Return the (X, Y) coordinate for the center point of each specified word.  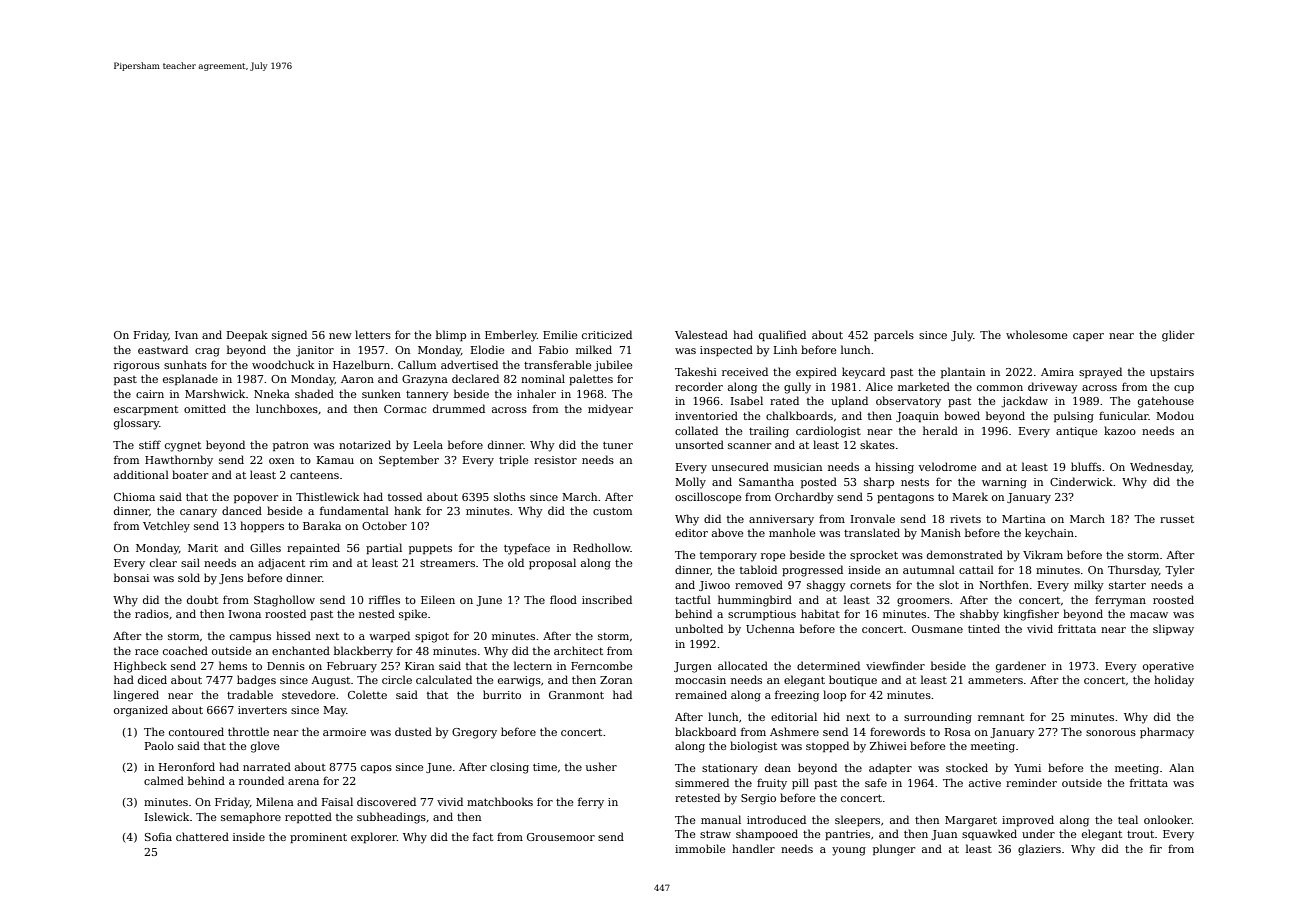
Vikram (1043, 554)
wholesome (1036, 334)
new (340, 336)
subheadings (391, 818)
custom (612, 511)
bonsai (131, 577)
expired (816, 372)
